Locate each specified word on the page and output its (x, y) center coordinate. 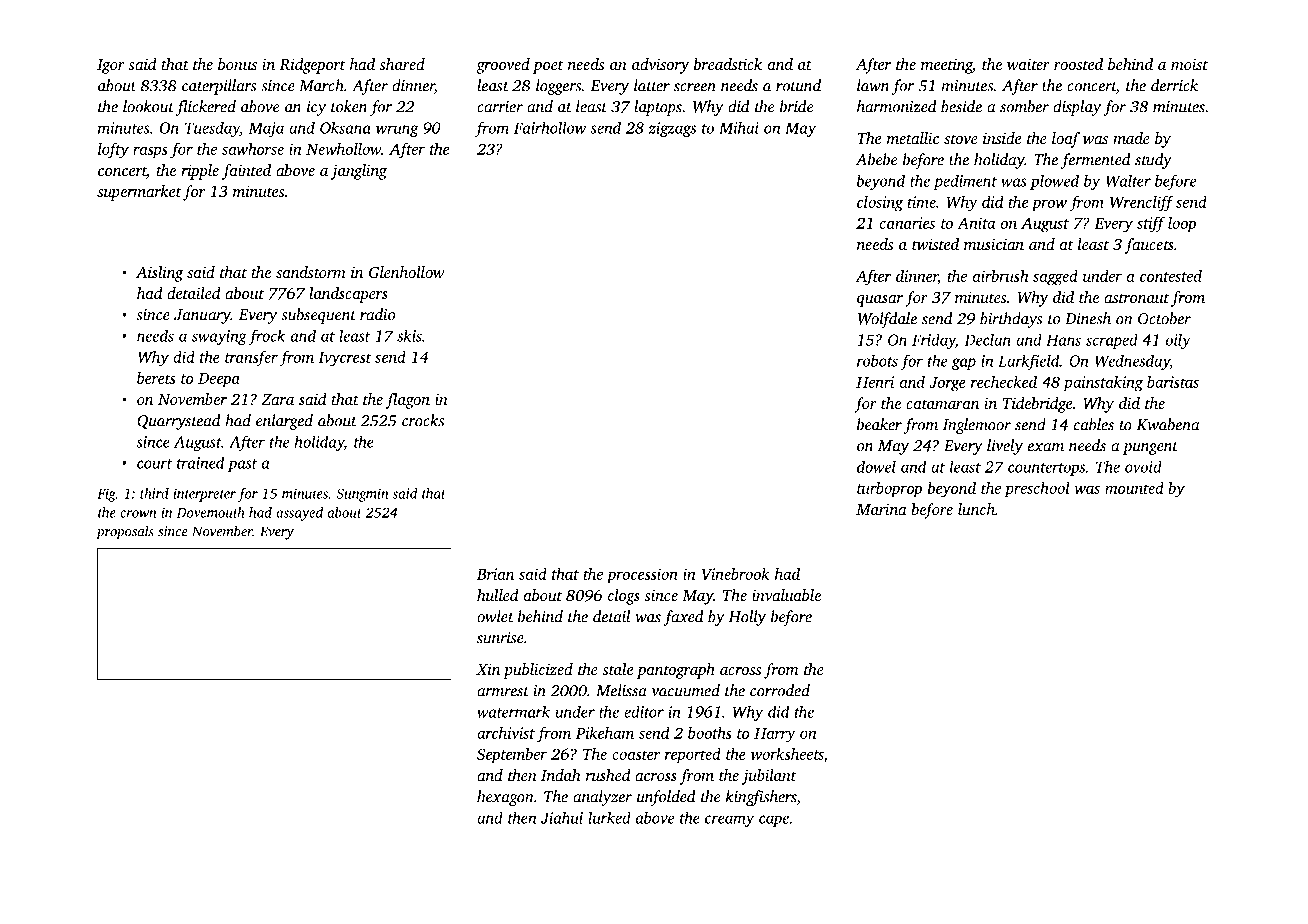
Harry (775, 735)
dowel (876, 466)
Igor (111, 66)
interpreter (204, 495)
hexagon (505, 798)
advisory (660, 66)
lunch (976, 509)
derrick (1174, 85)
